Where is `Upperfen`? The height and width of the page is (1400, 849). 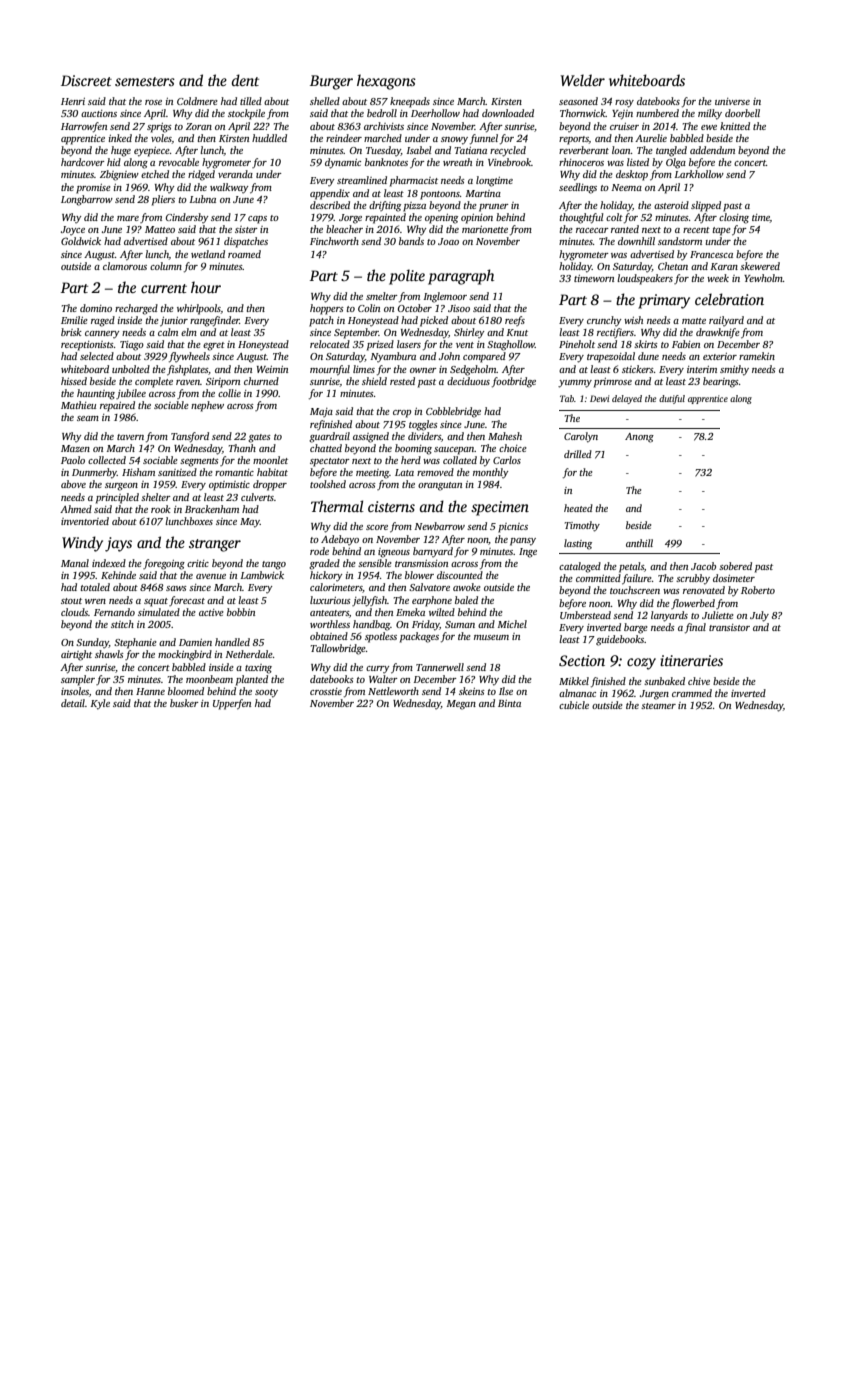
Upperfen is located at coordinates (232, 704).
